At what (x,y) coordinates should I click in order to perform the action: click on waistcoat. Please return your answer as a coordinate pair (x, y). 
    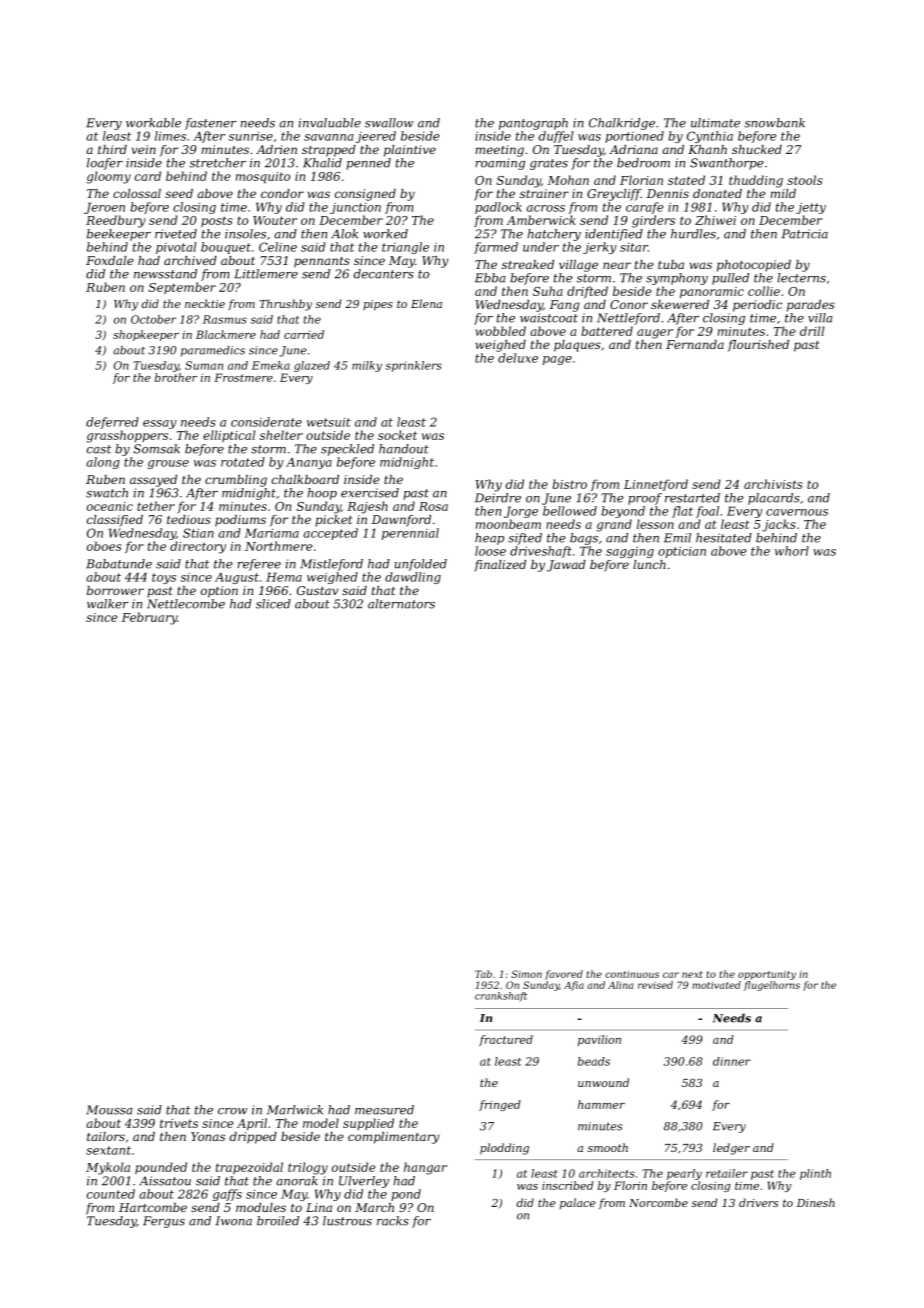
    Looking at the image, I should click on (549, 318).
